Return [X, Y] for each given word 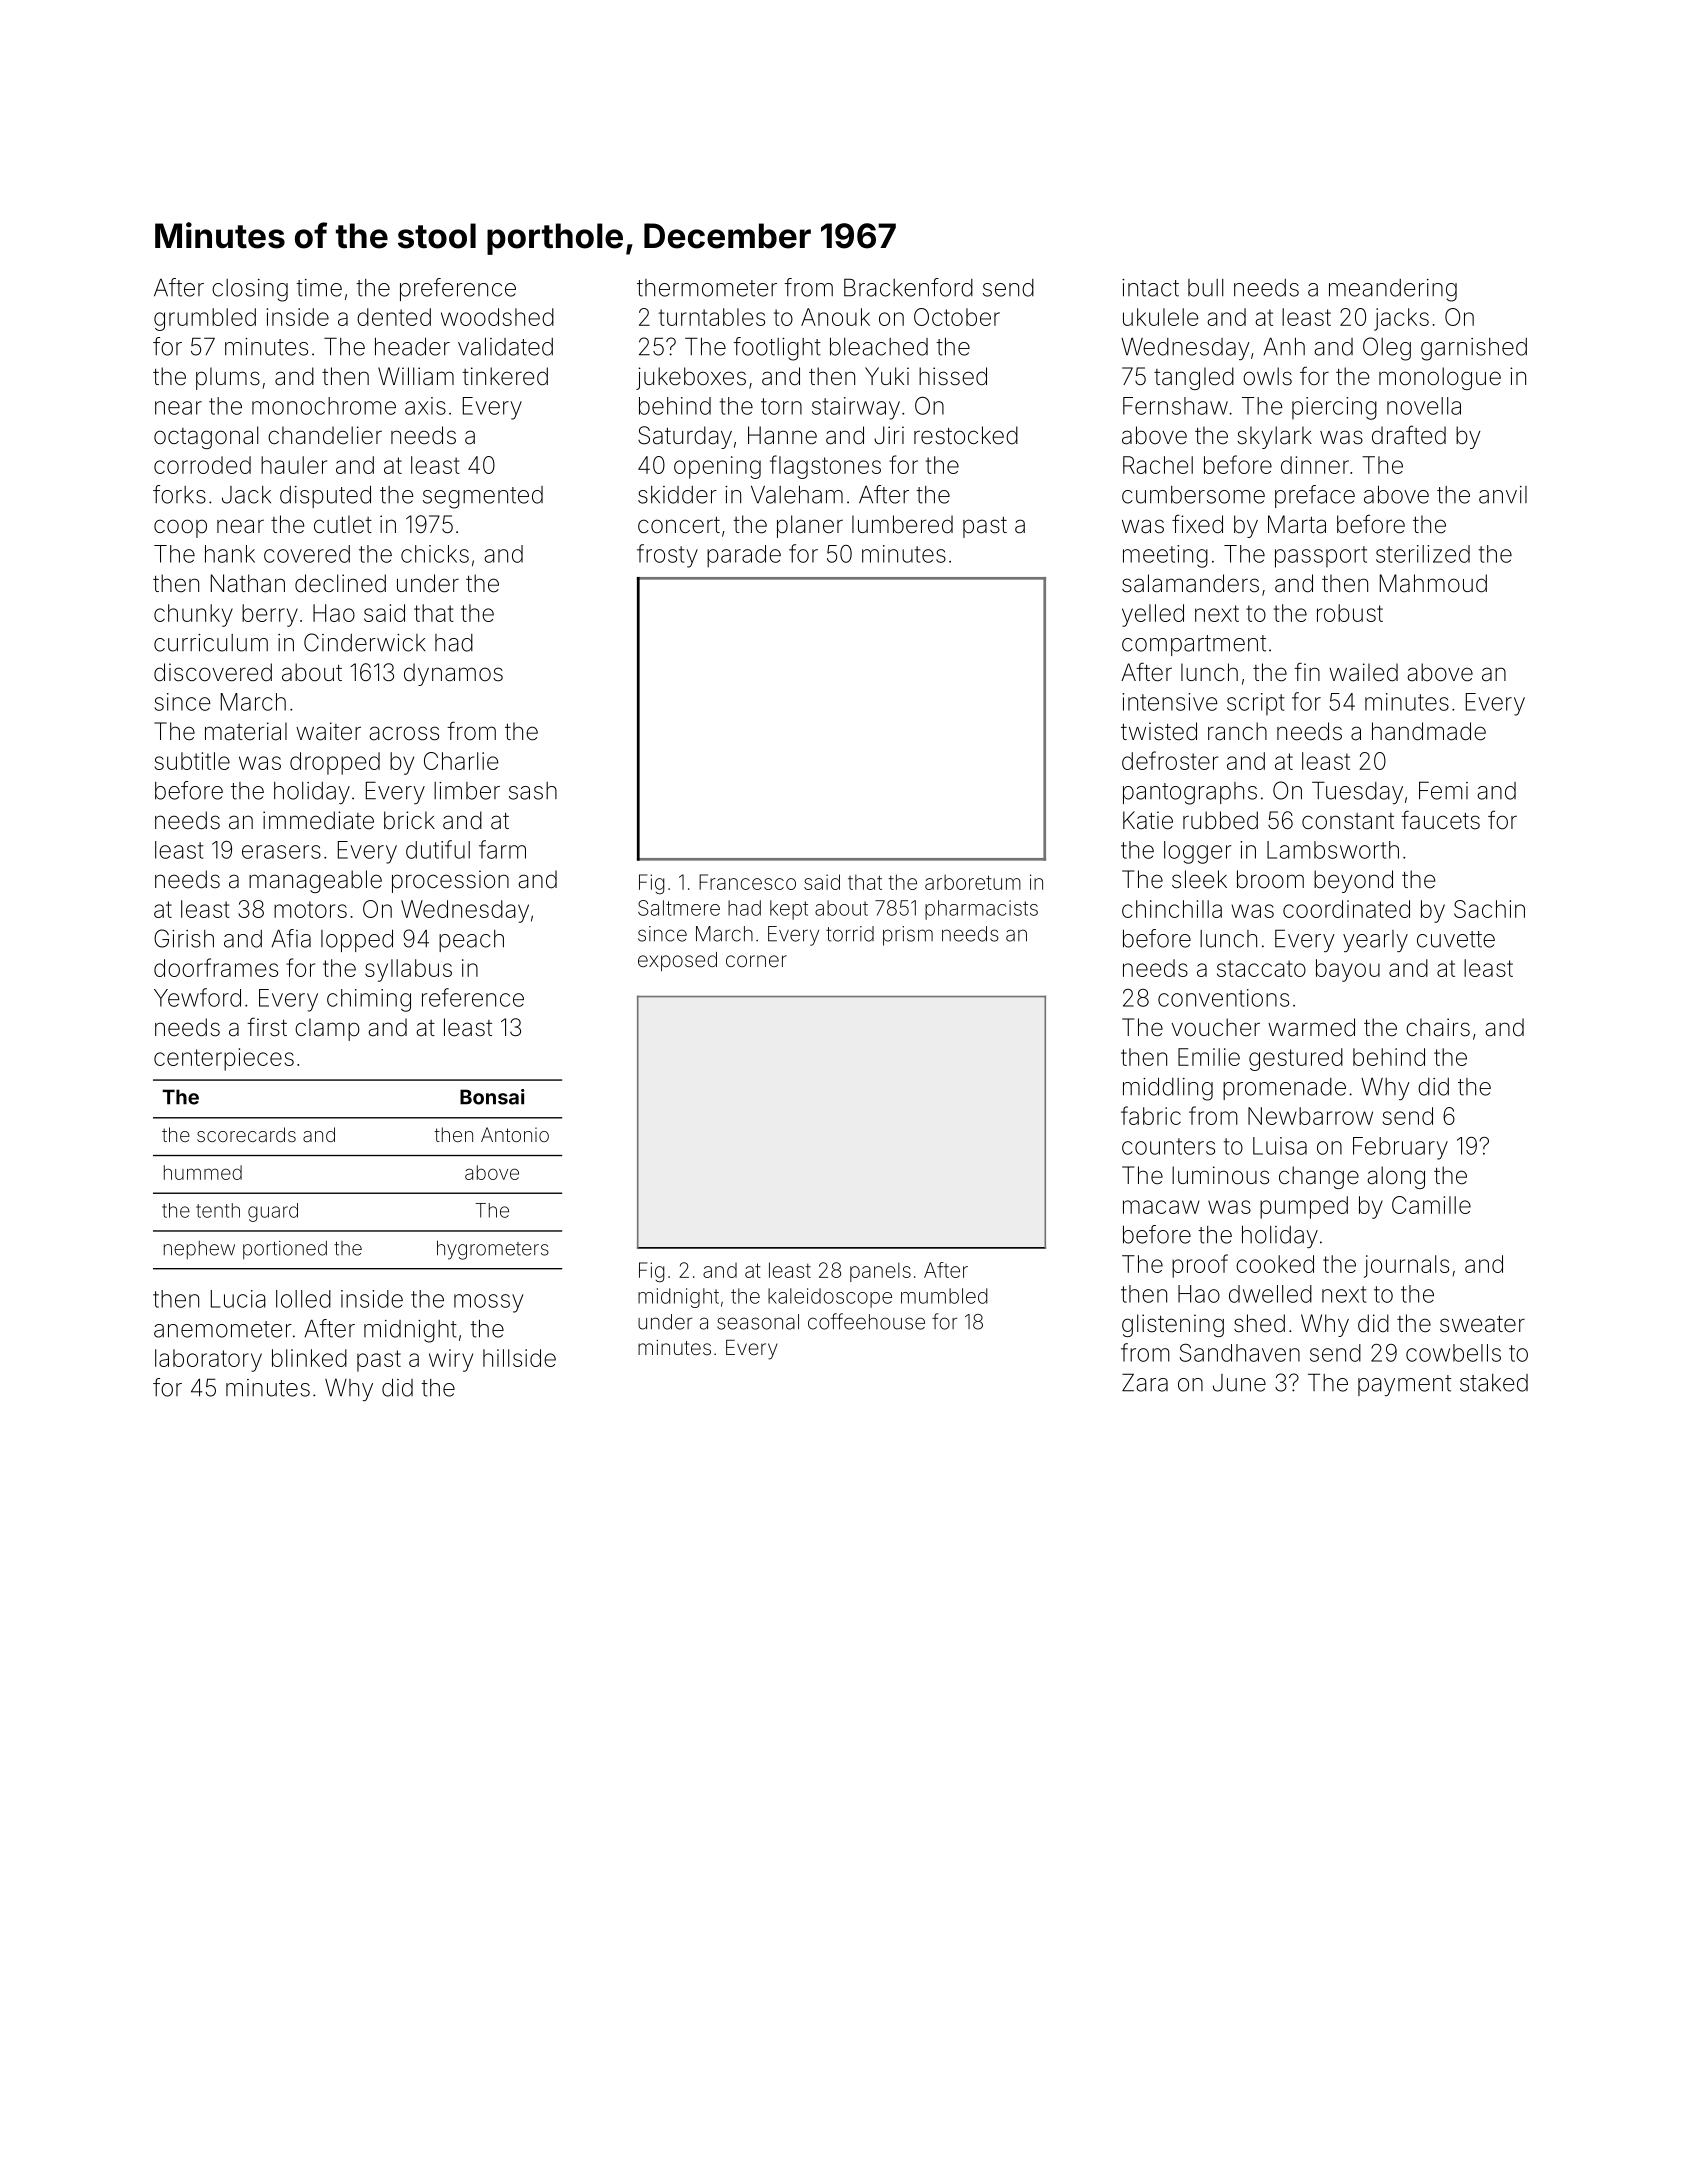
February [1400, 1148]
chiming [369, 1000]
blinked [309, 1358]
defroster [1170, 760]
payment [1404, 1385]
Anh [1284, 346]
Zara [1145, 1382]
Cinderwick [364, 642]
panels [880, 1272]
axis [425, 406]
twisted [1159, 731]
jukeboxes [691, 378]
